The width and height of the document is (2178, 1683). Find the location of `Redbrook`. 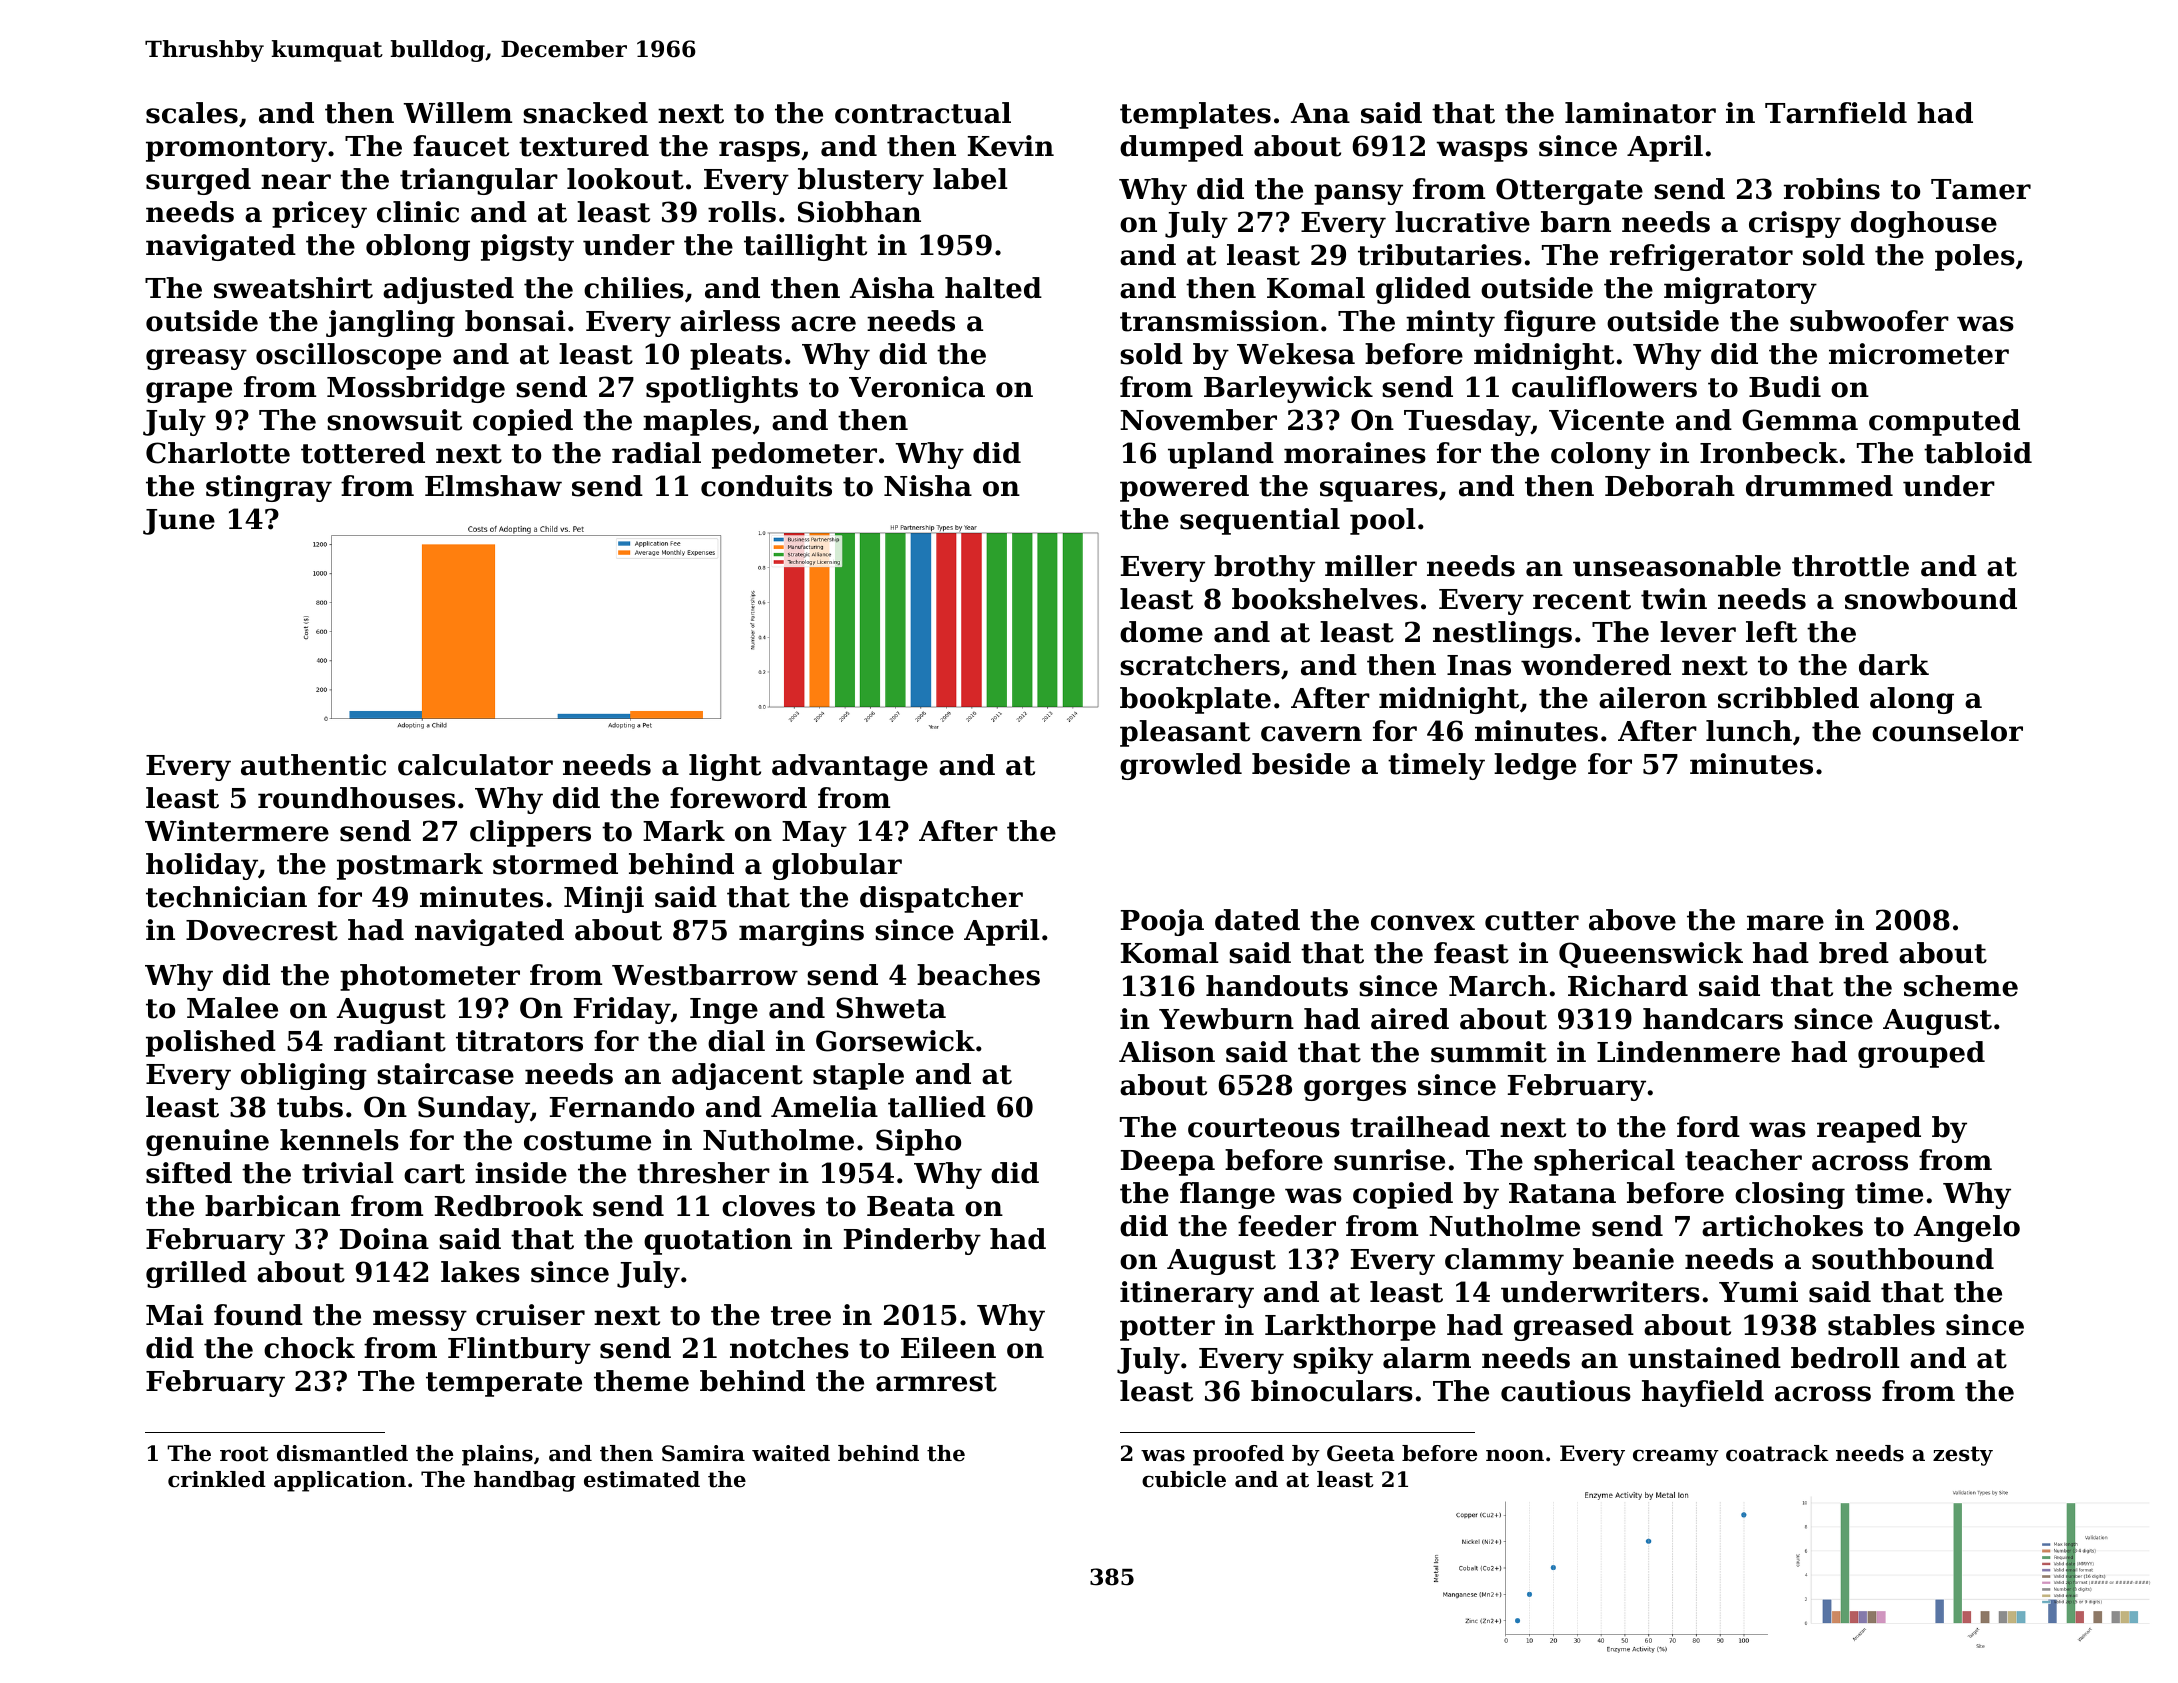

Redbrook is located at coordinates (509, 1206).
